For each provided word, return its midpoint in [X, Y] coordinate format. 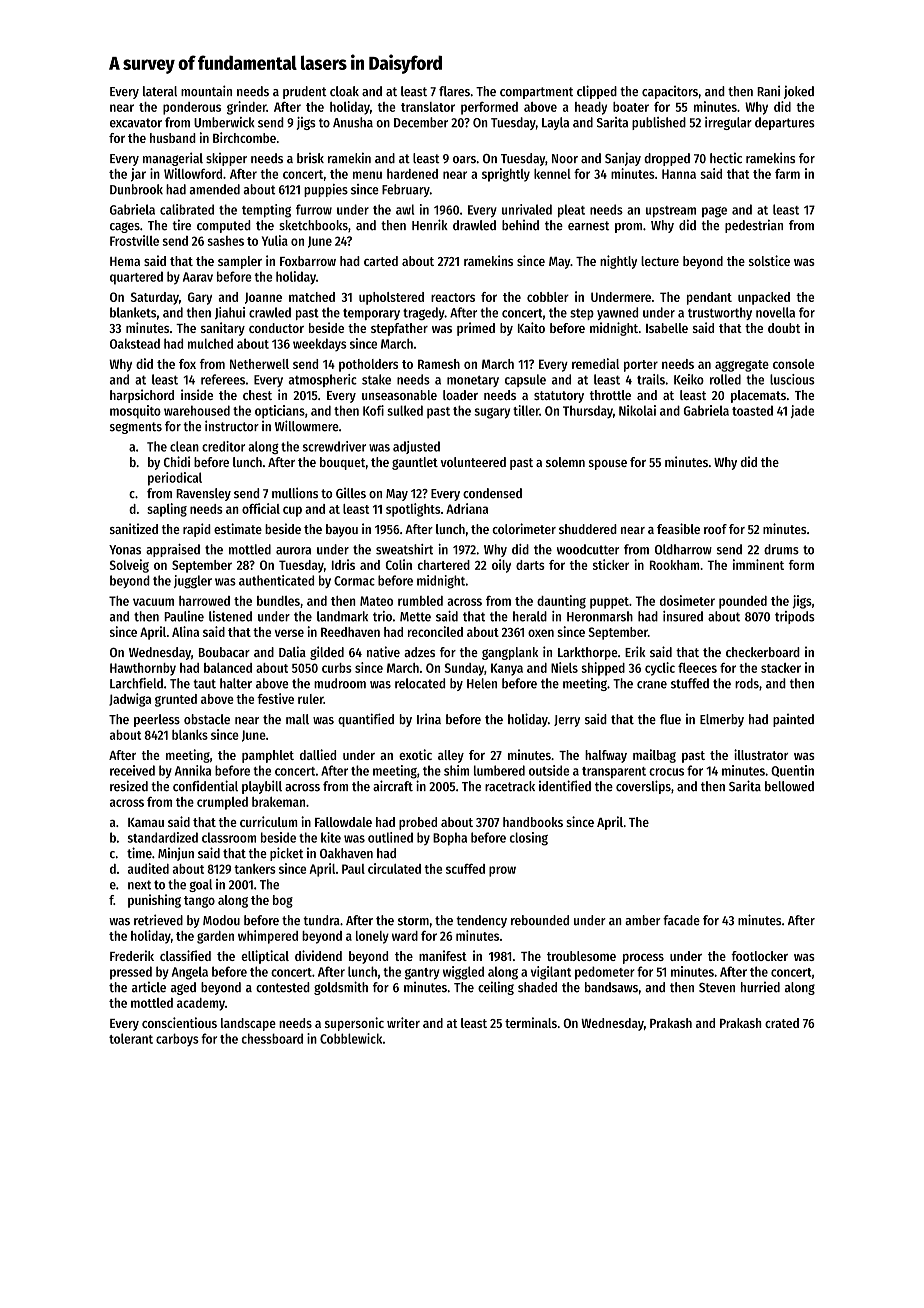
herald [530, 616]
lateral [160, 91]
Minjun [176, 854]
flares [454, 91]
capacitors [670, 92]
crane [652, 685]
